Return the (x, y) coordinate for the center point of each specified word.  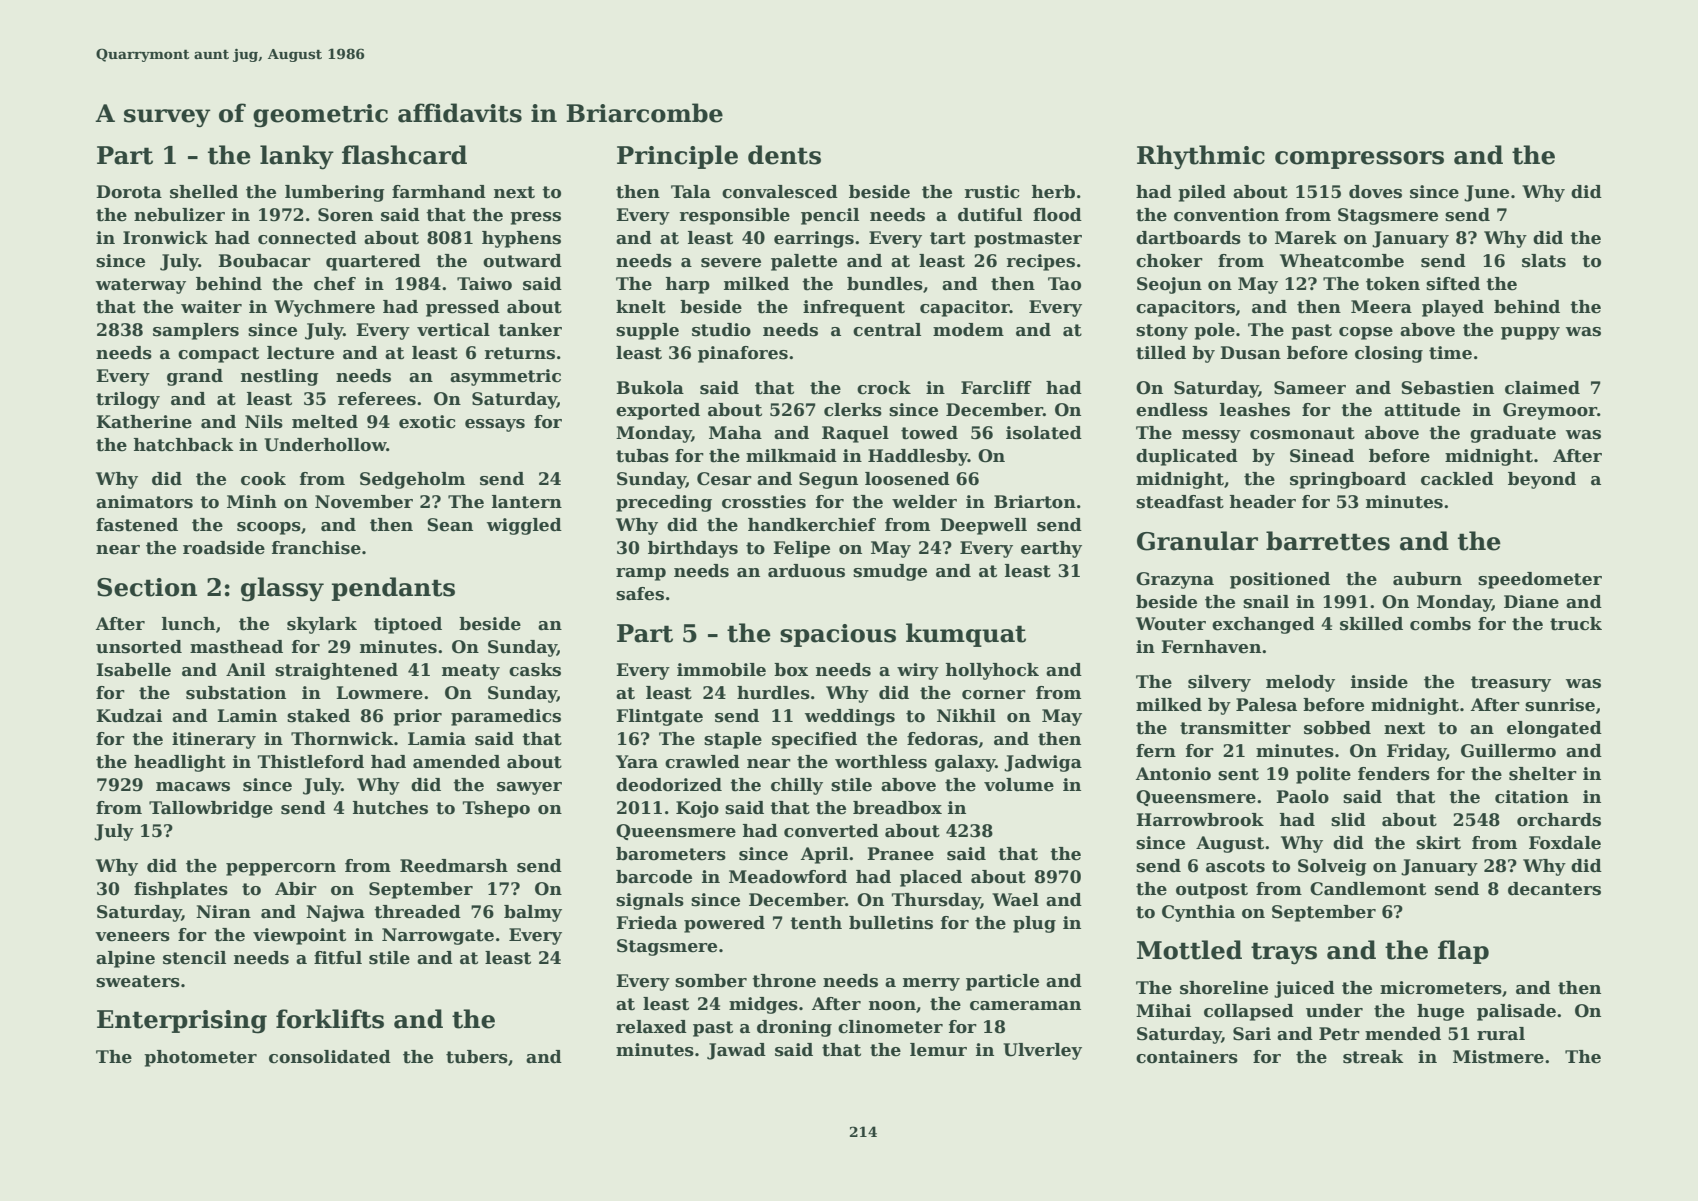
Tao (1064, 284)
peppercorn (281, 869)
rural (1501, 1034)
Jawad (736, 1051)
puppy (1530, 333)
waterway (141, 286)
